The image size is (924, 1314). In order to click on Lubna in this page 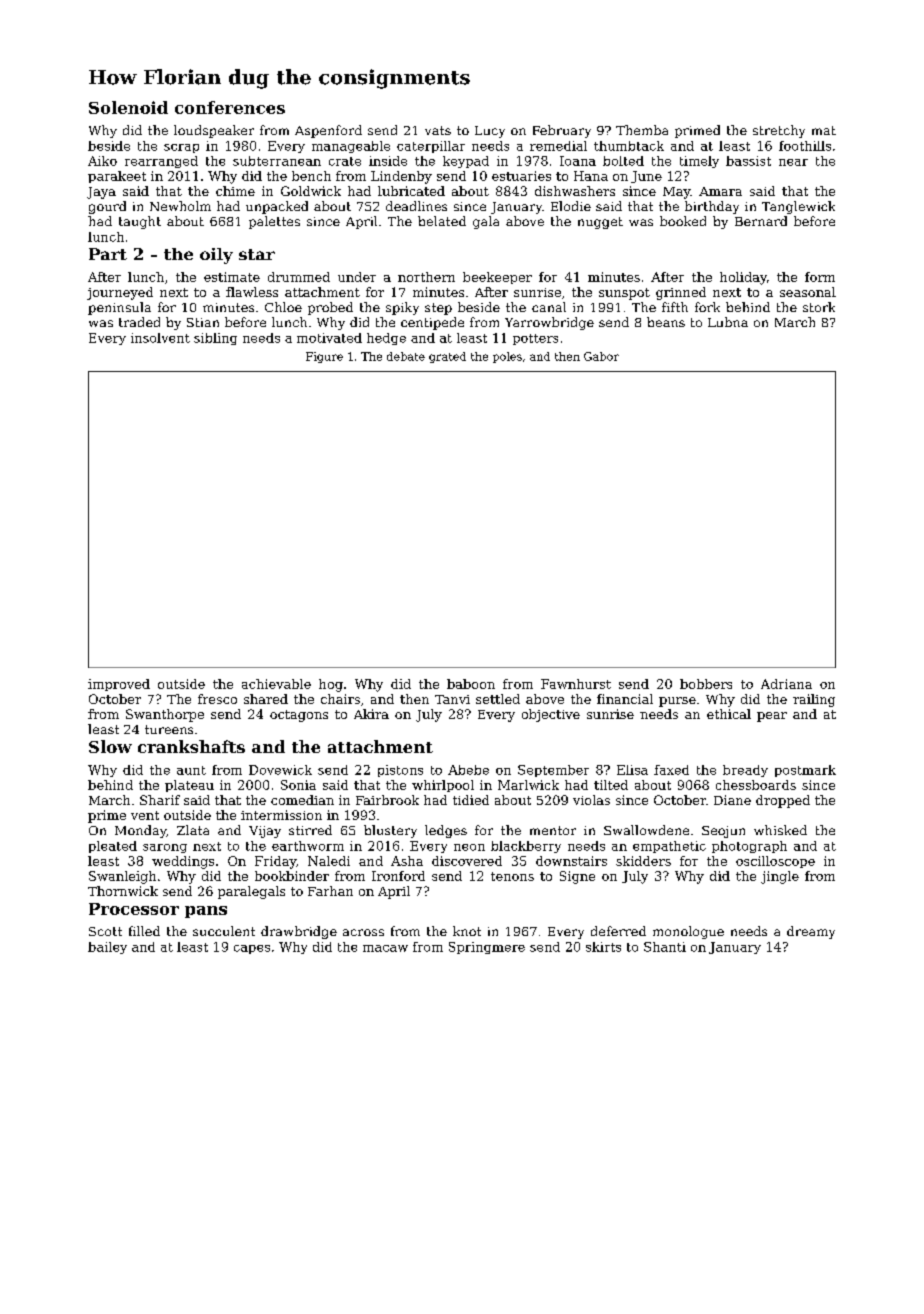, I will do `click(728, 322)`.
